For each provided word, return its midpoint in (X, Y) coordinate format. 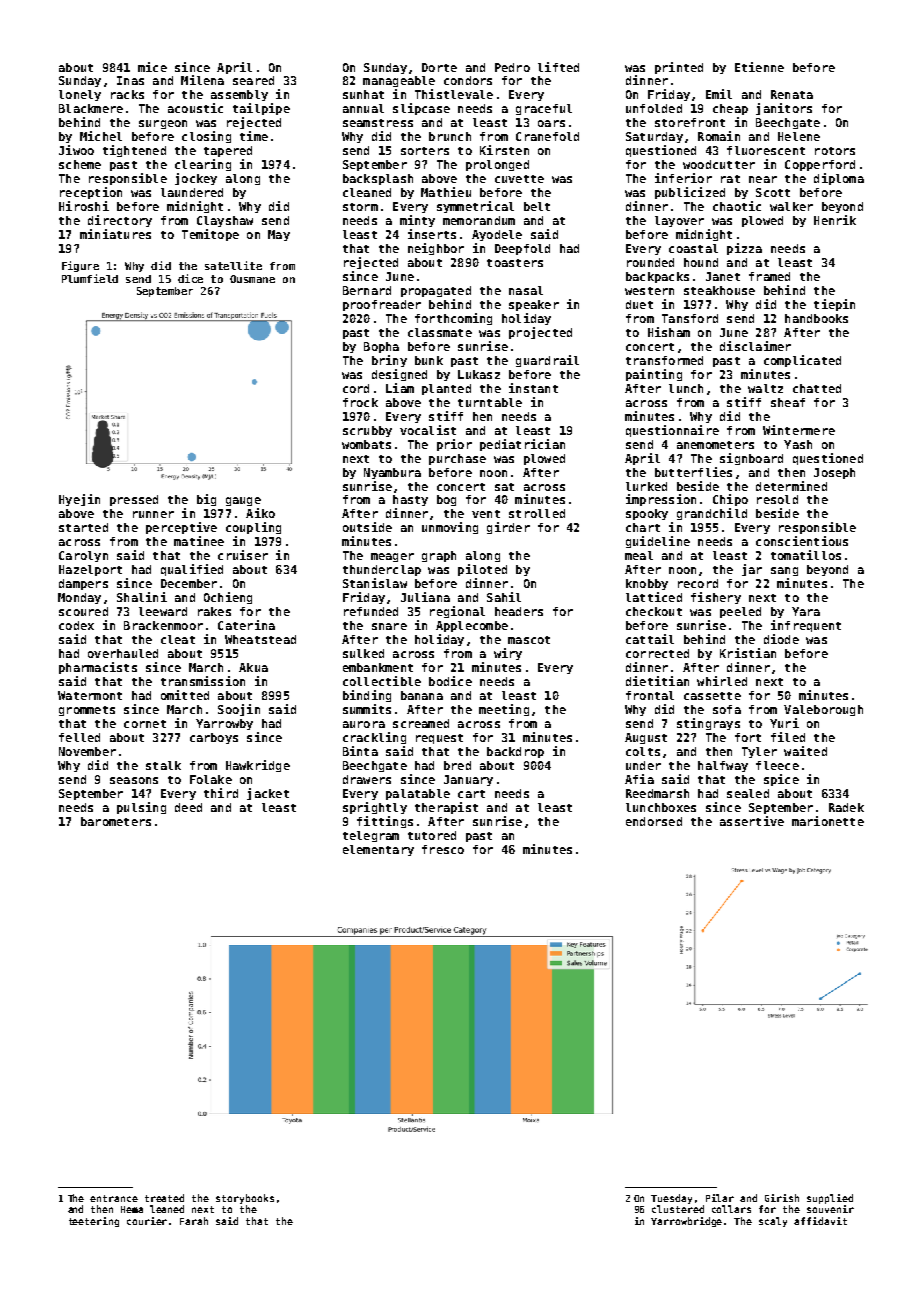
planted (446, 389)
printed (679, 68)
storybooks (245, 1199)
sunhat (363, 94)
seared (253, 80)
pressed (134, 500)
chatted (817, 388)
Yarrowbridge (686, 1222)
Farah (194, 1221)
